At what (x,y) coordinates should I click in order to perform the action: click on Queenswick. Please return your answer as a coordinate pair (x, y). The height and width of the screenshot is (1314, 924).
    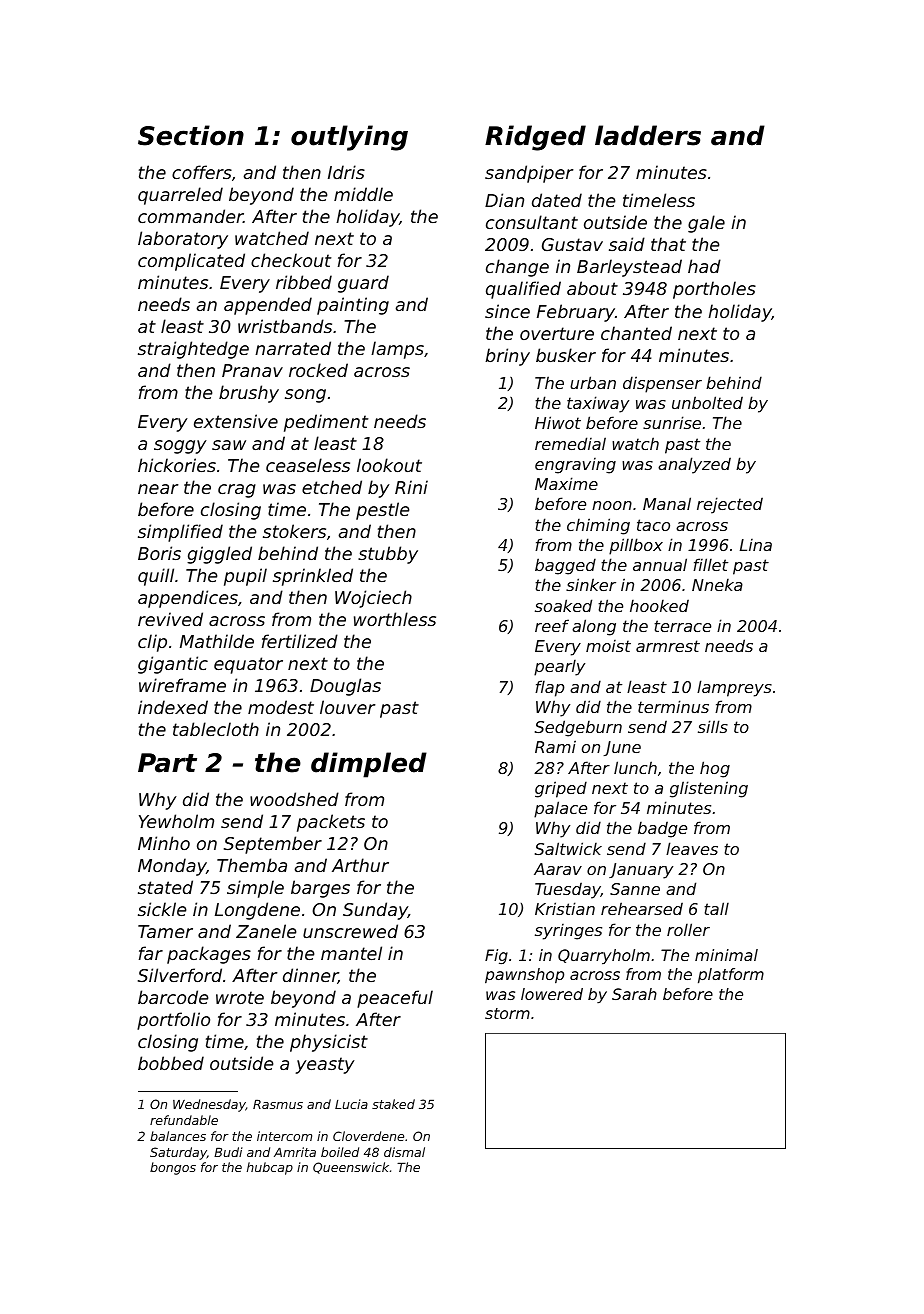
    Looking at the image, I should click on (351, 1168).
